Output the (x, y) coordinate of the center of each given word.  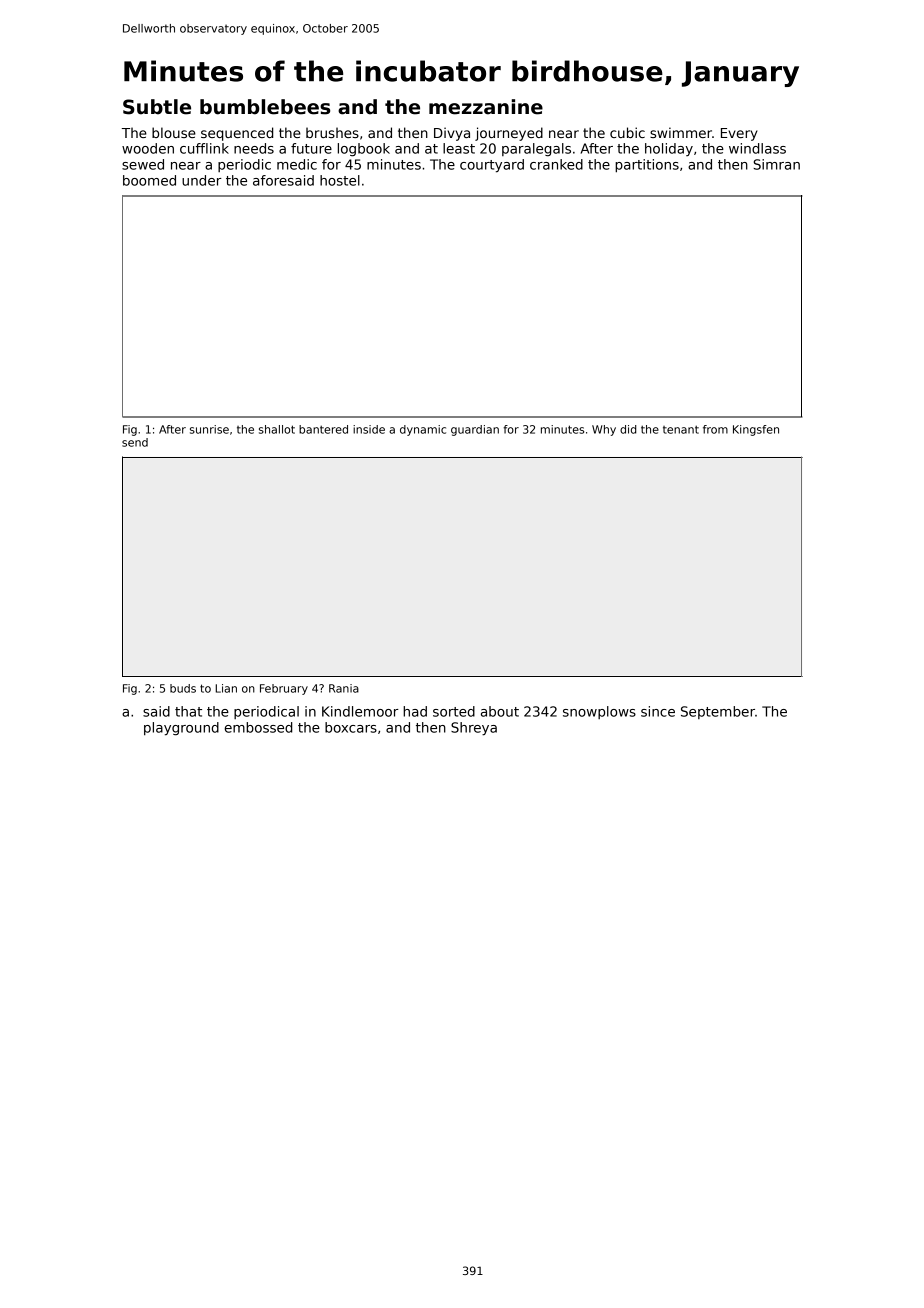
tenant (681, 429)
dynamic (423, 430)
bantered (323, 429)
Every (739, 134)
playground (181, 729)
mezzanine (486, 107)
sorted (454, 711)
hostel (340, 180)
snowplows (599, 712)
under (202, 180)
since (658, 711)
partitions (647, 166)
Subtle (157, 107)
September (718, 712)
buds (183, 688)
